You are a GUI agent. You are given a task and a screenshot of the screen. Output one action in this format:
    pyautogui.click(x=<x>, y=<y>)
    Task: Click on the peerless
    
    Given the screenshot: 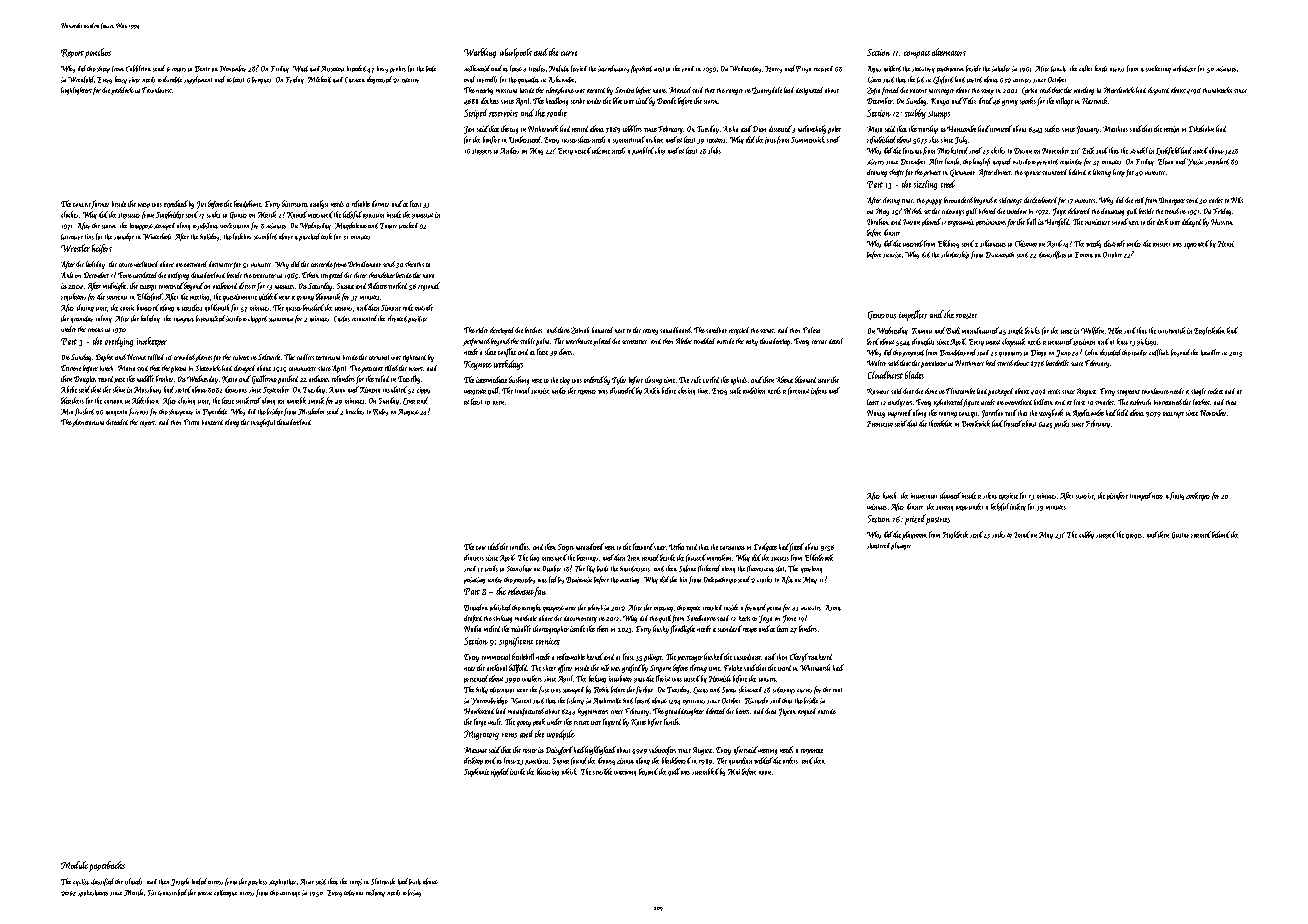 What is the action you would take?
    pyautogui.click(x=257, y=882)
